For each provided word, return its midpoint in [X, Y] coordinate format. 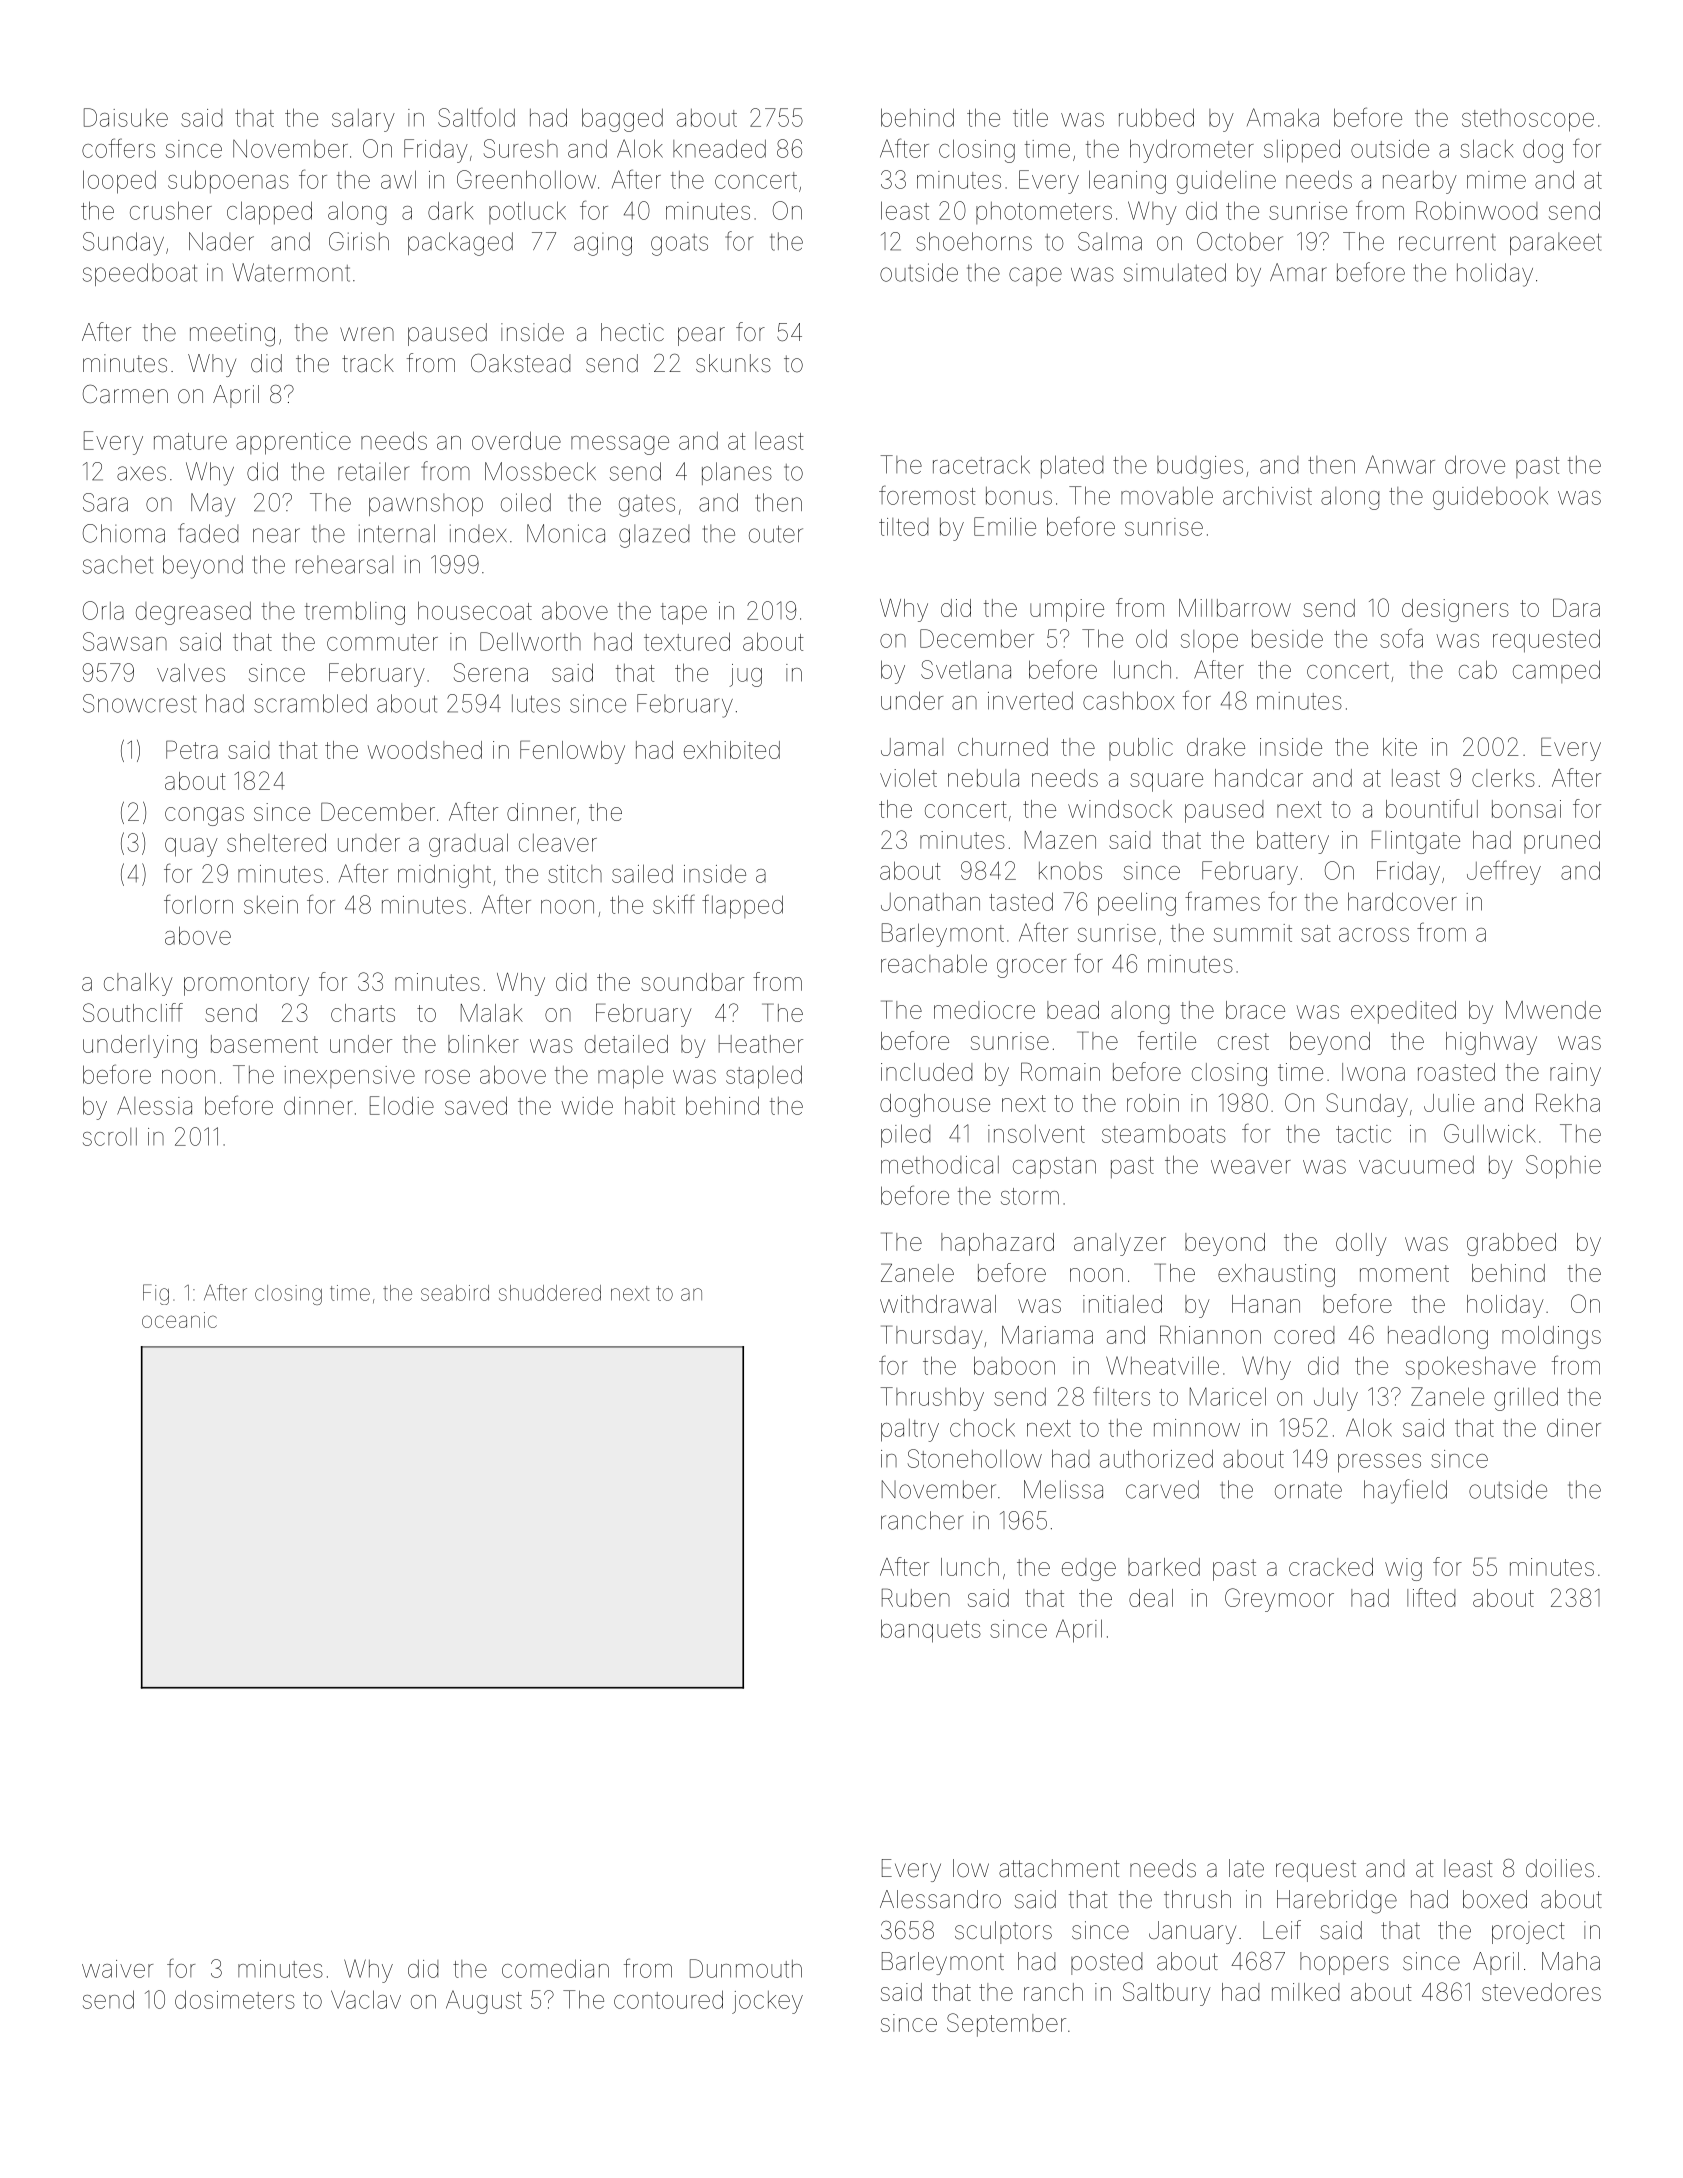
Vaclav [366, 1999]
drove [1475, 464]
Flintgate [1416, 842]
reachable [934, 963]
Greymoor [1279, 1600]
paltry [910, 1430]
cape [1035, 276]
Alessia [154, 1105]
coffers [118, 148]
